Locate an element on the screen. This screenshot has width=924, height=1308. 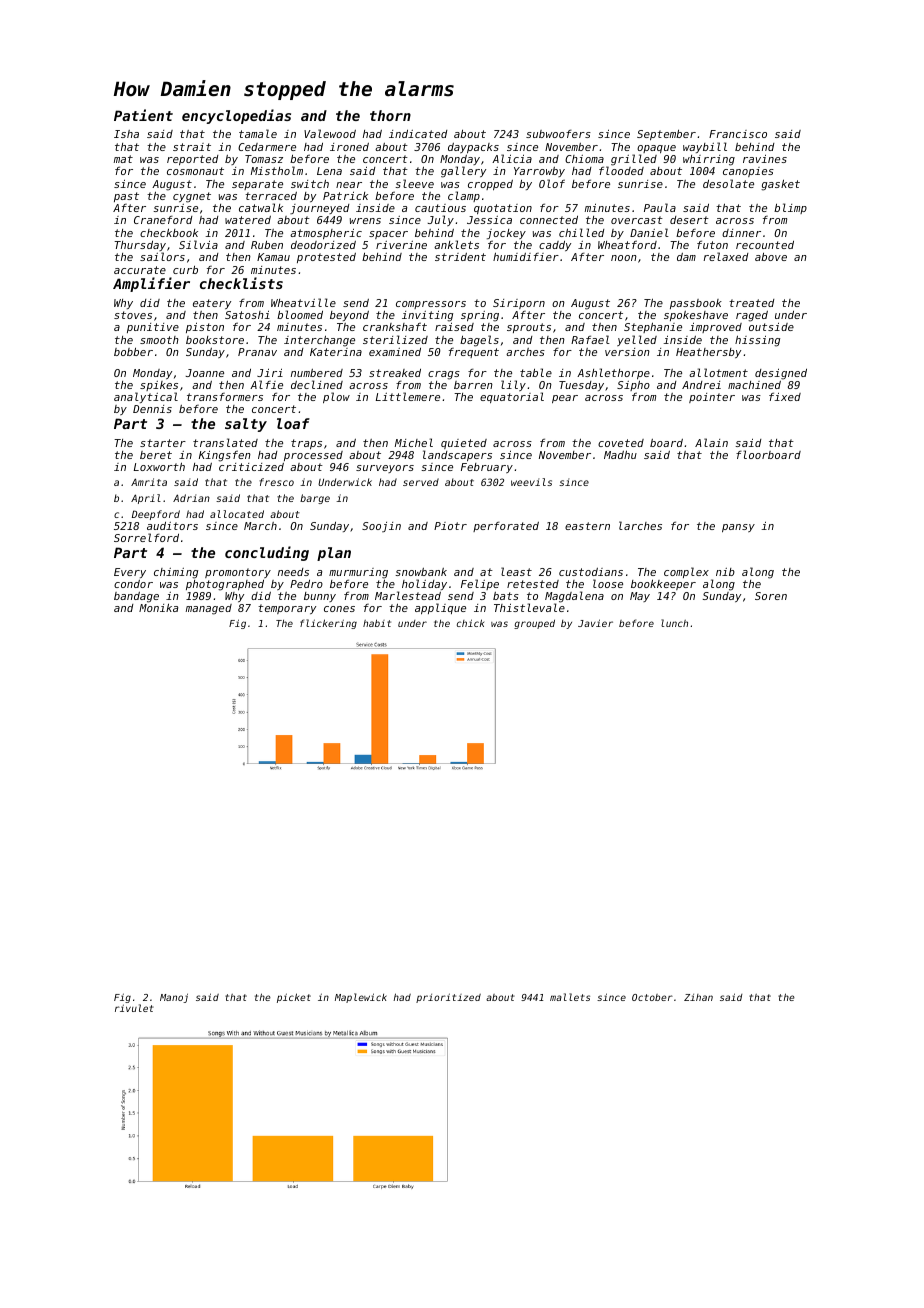
Soren is located at coordinates (771, 596).
